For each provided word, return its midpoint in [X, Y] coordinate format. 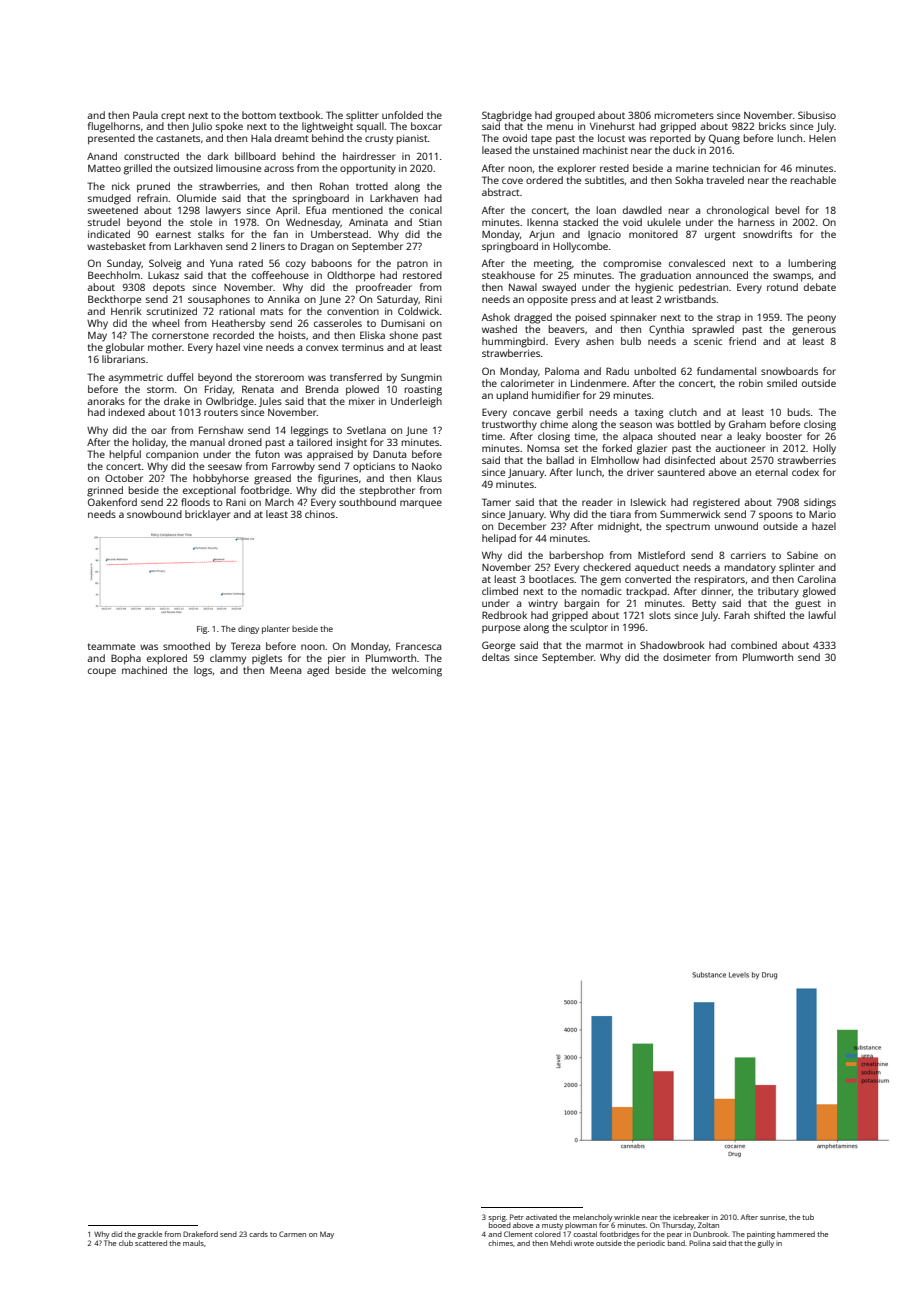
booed [500, 1225]
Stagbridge [507, 116]
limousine [238, 168]
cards [258, 1234]
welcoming [417, 671]
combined [754, 645]
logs [203, 671]
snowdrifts [767, 234]
